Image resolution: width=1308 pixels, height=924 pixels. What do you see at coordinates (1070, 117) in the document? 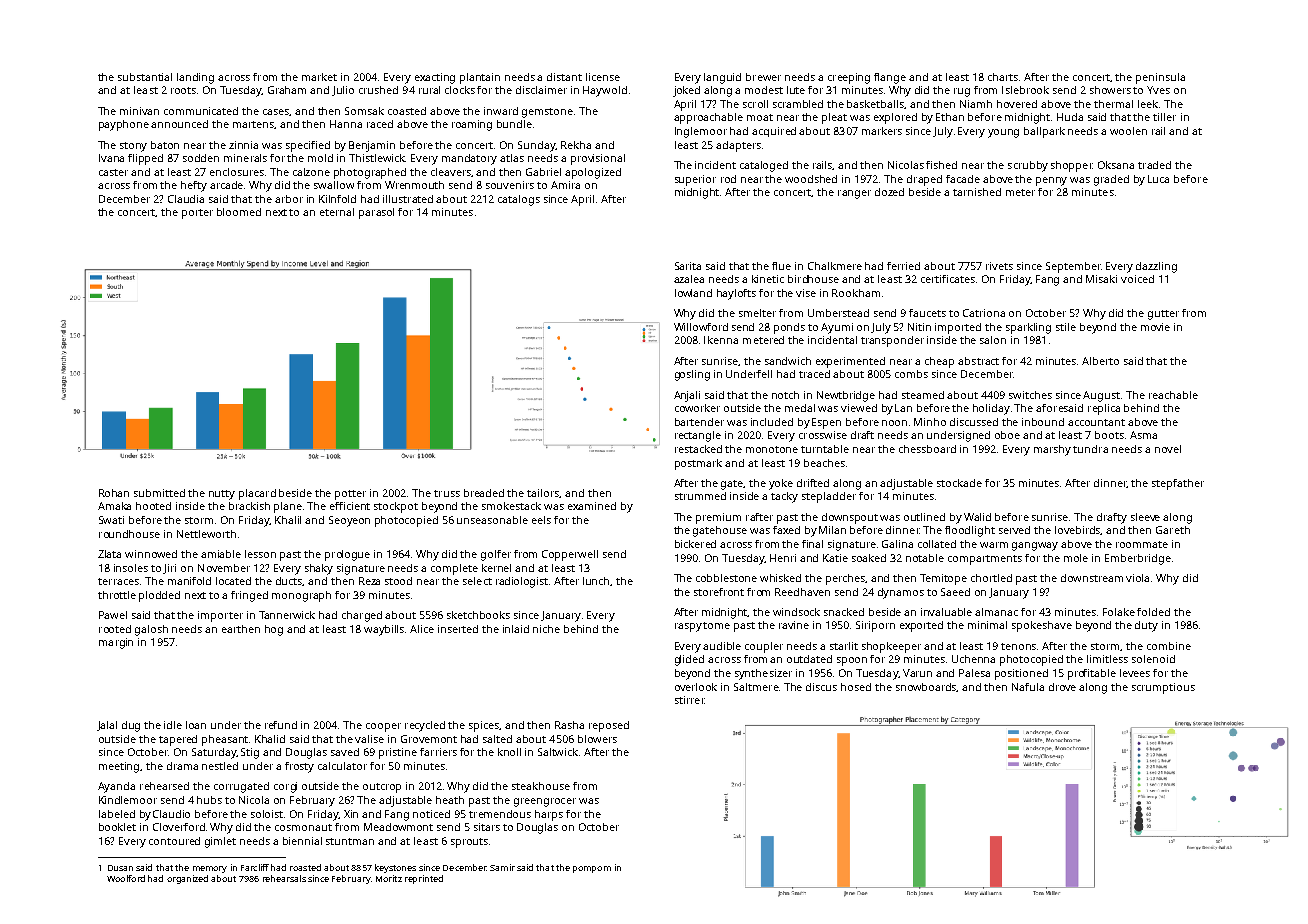
I see `Huda` at bounding box center [1070, 117].
